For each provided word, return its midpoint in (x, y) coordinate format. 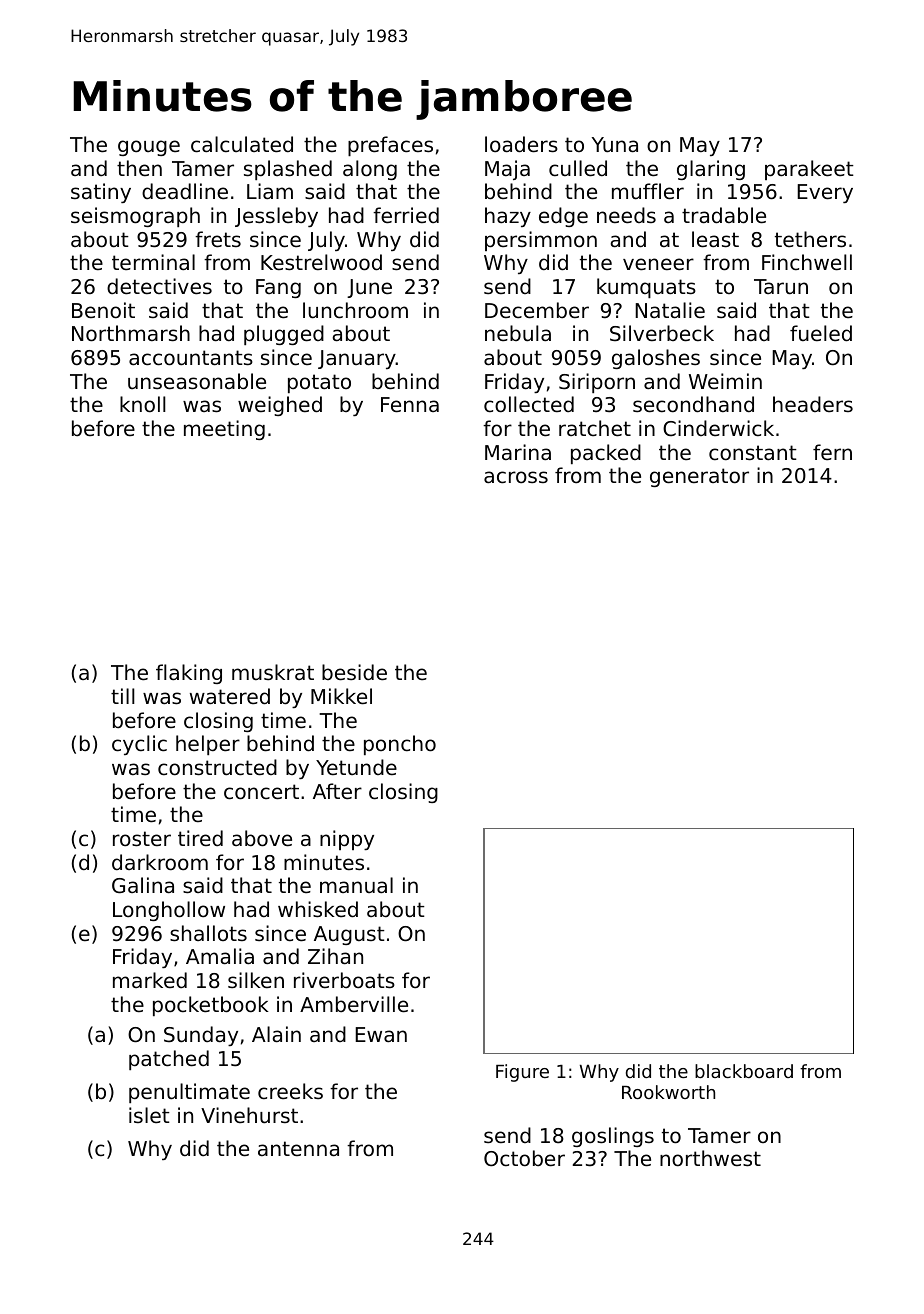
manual (356, 885)
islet (149, 1115)
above (262, 838)
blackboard (744, 1071)
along (370, 170)
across (516, 477)
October (524, 1158)
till (123, 696)
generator (699, 477)
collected (529, 404)
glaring (711, 170)
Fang (278, 288)
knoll (143, 404)
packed (606, 454)
